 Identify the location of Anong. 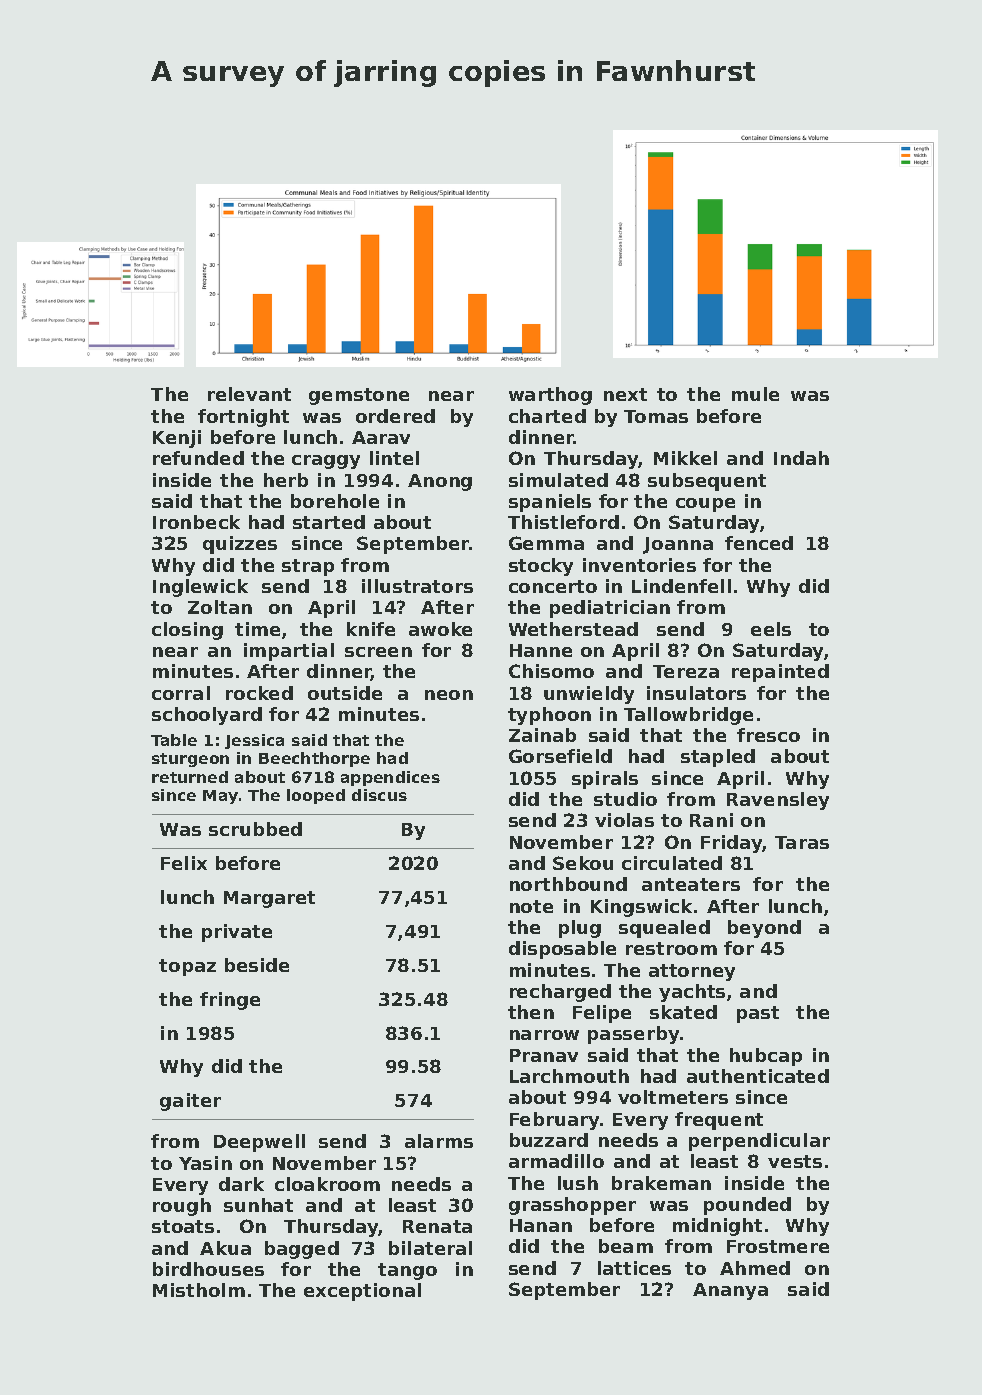
(440, 482).
